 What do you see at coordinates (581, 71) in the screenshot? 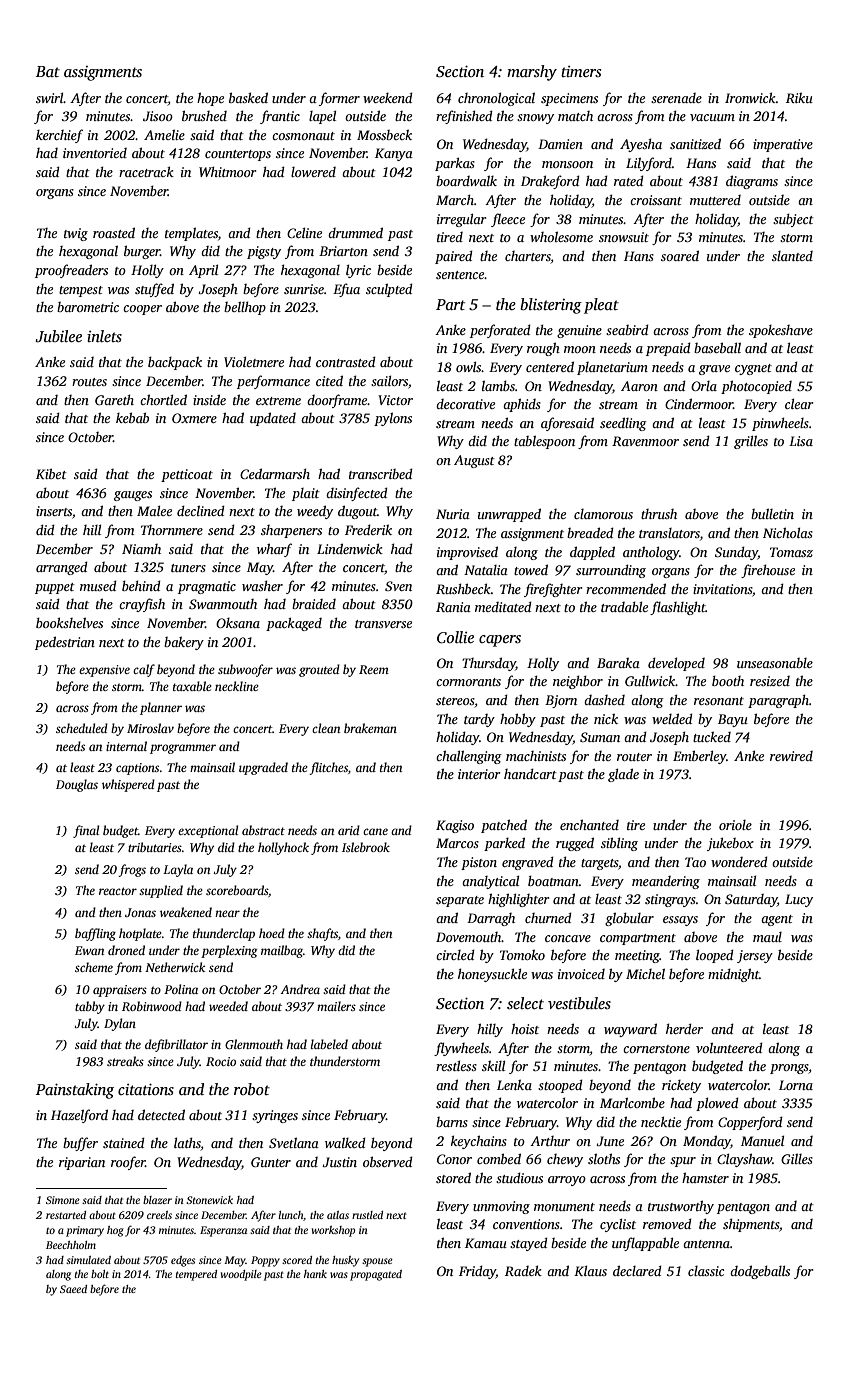
I see `timers` at bounding box center [581, 71].
